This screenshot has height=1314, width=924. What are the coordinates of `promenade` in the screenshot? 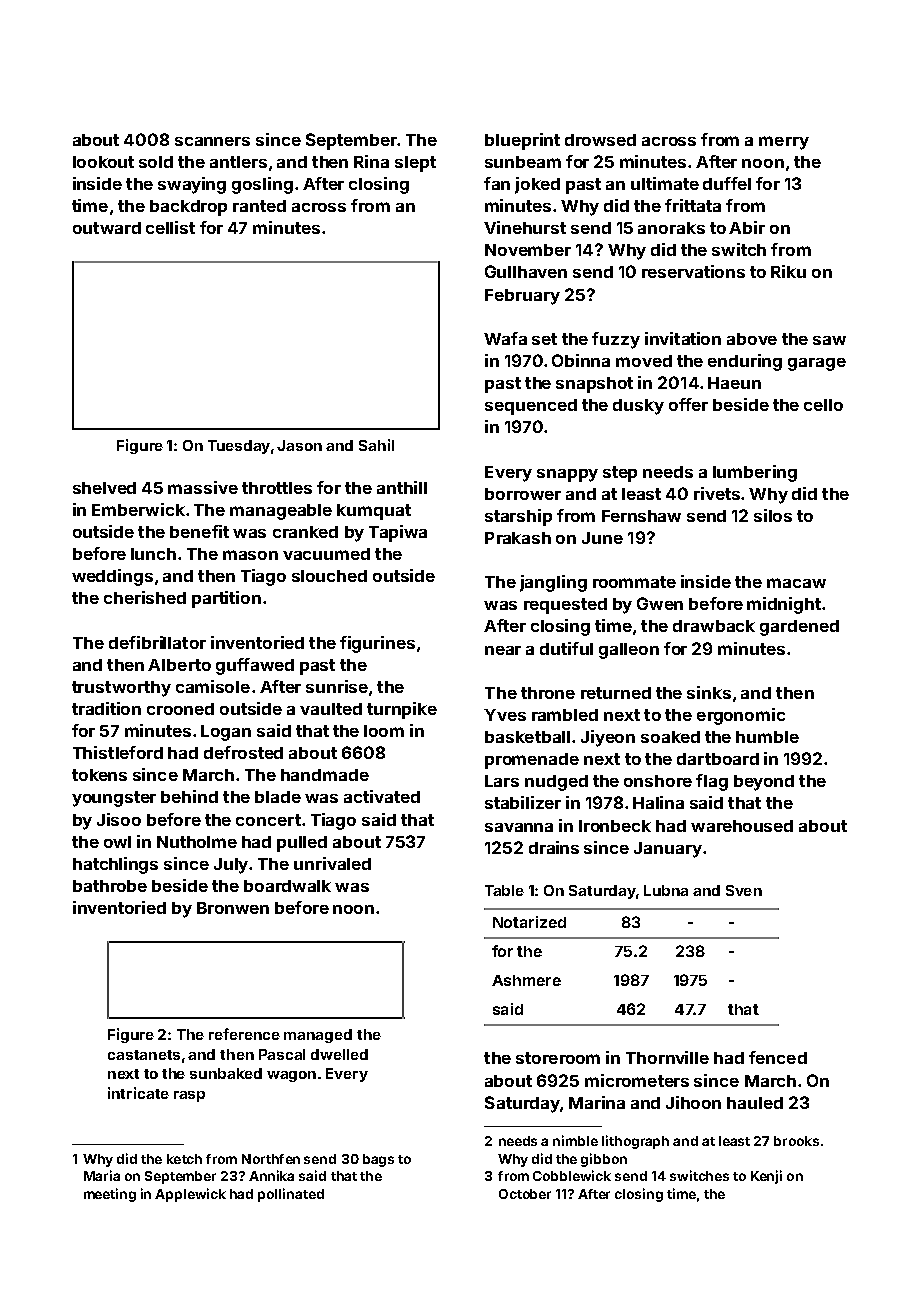 It's located at (532, 761).
